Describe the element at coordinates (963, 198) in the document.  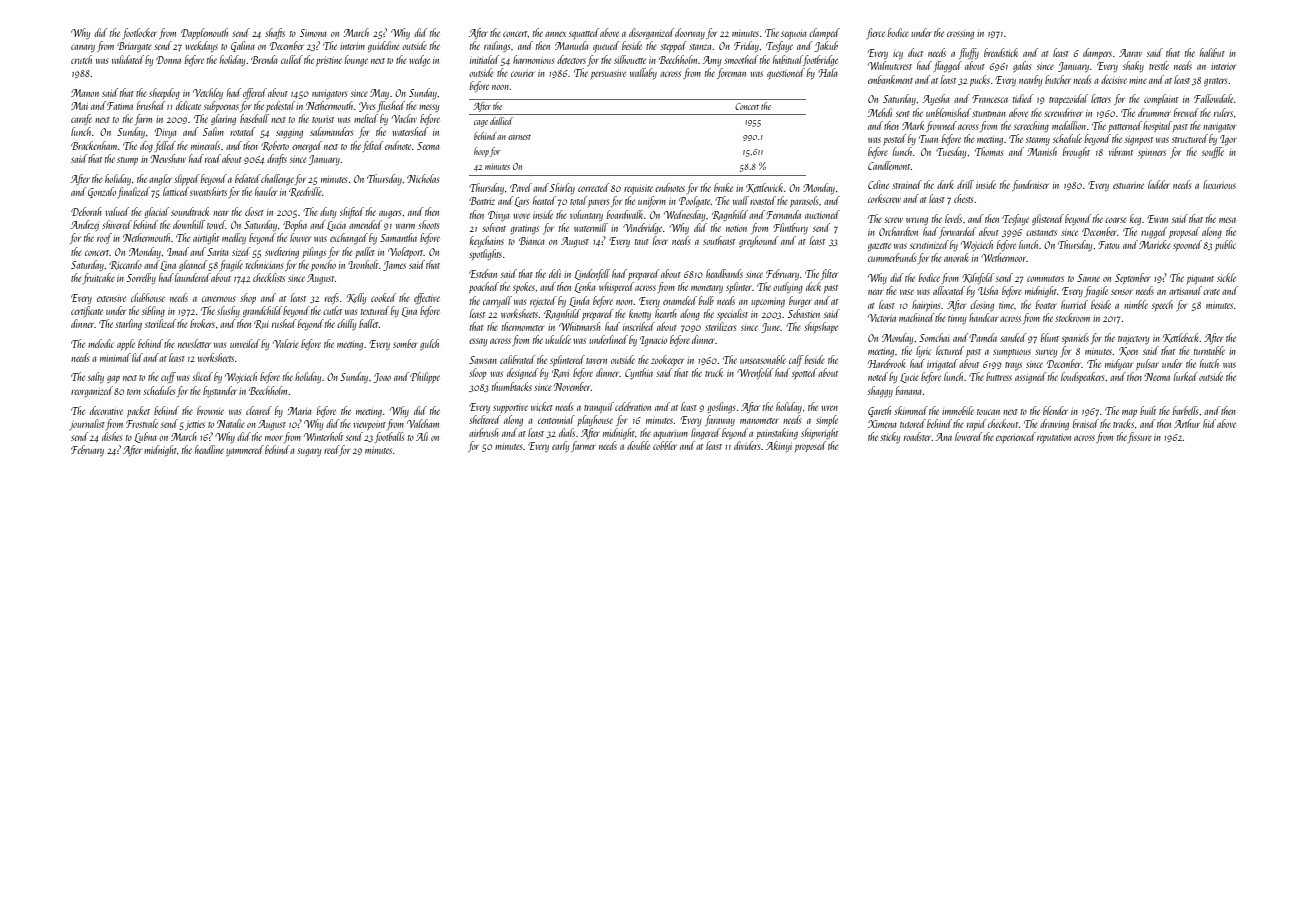
I see `chests` at that location.
